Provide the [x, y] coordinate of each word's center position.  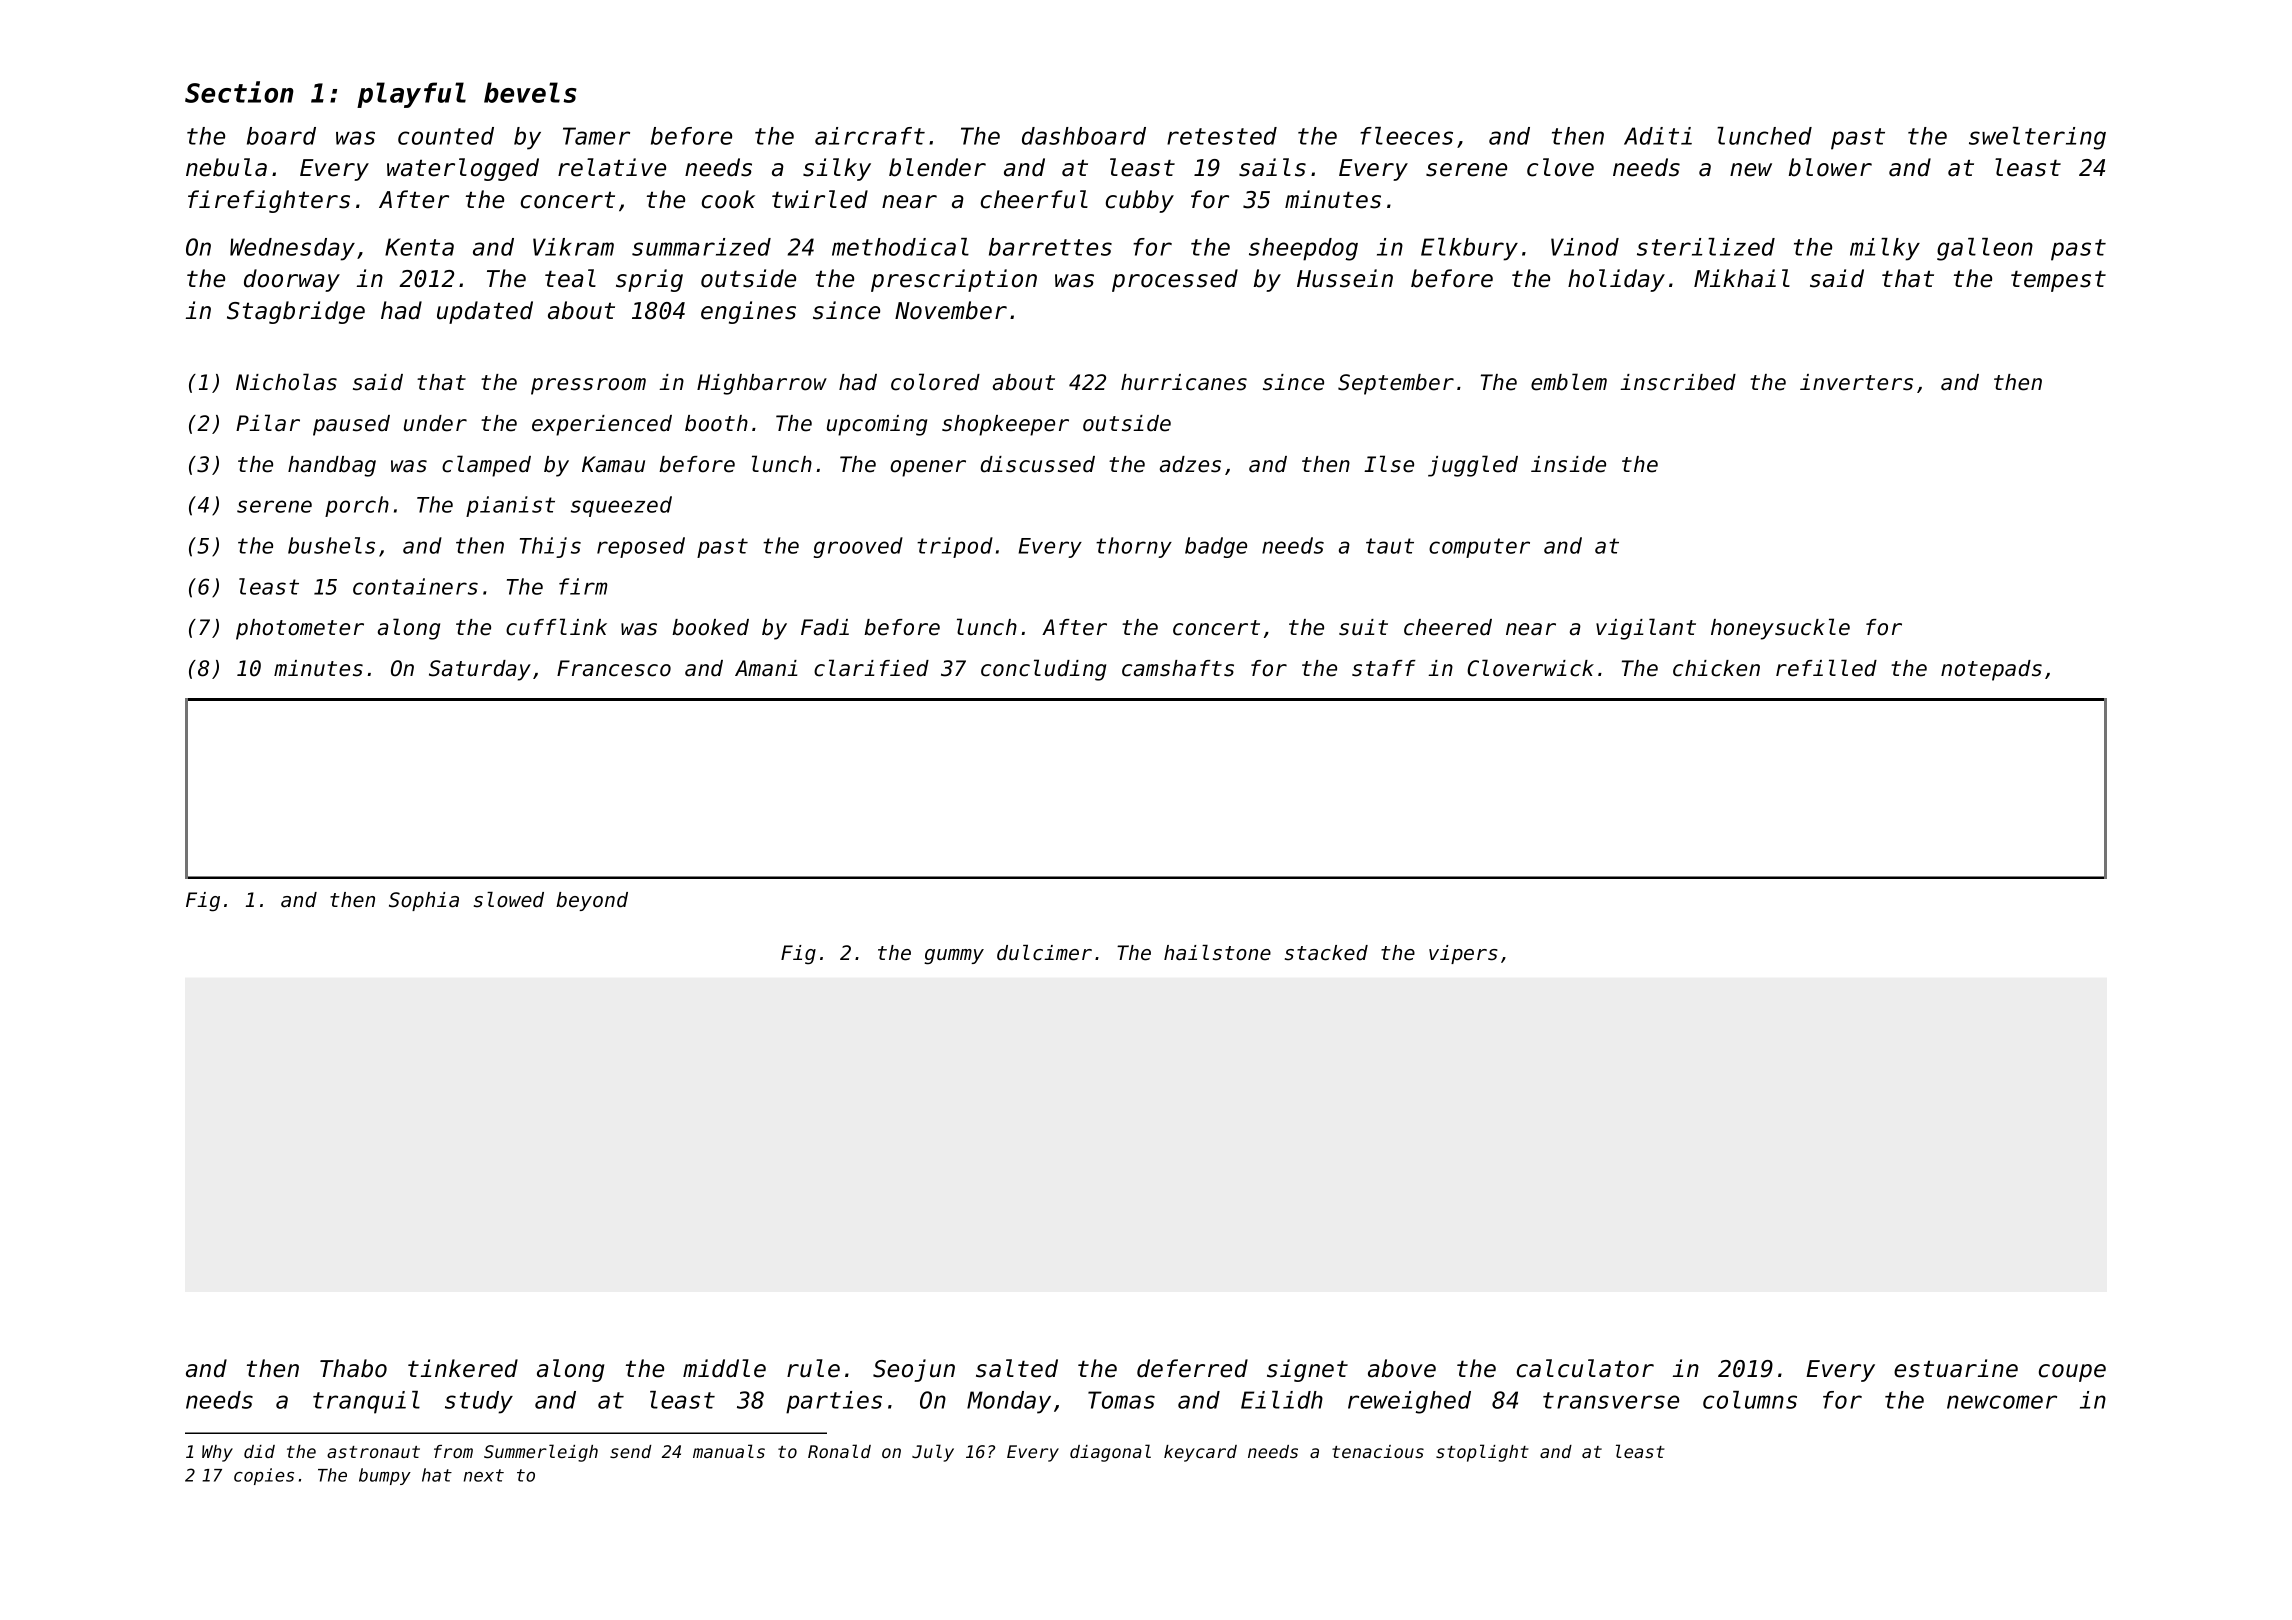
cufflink [556, 627]
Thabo [353, 1368]
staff [1384, 668]
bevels [530, 92]
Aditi [1658, 136]
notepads [1991, 670]
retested [1222, 136]
